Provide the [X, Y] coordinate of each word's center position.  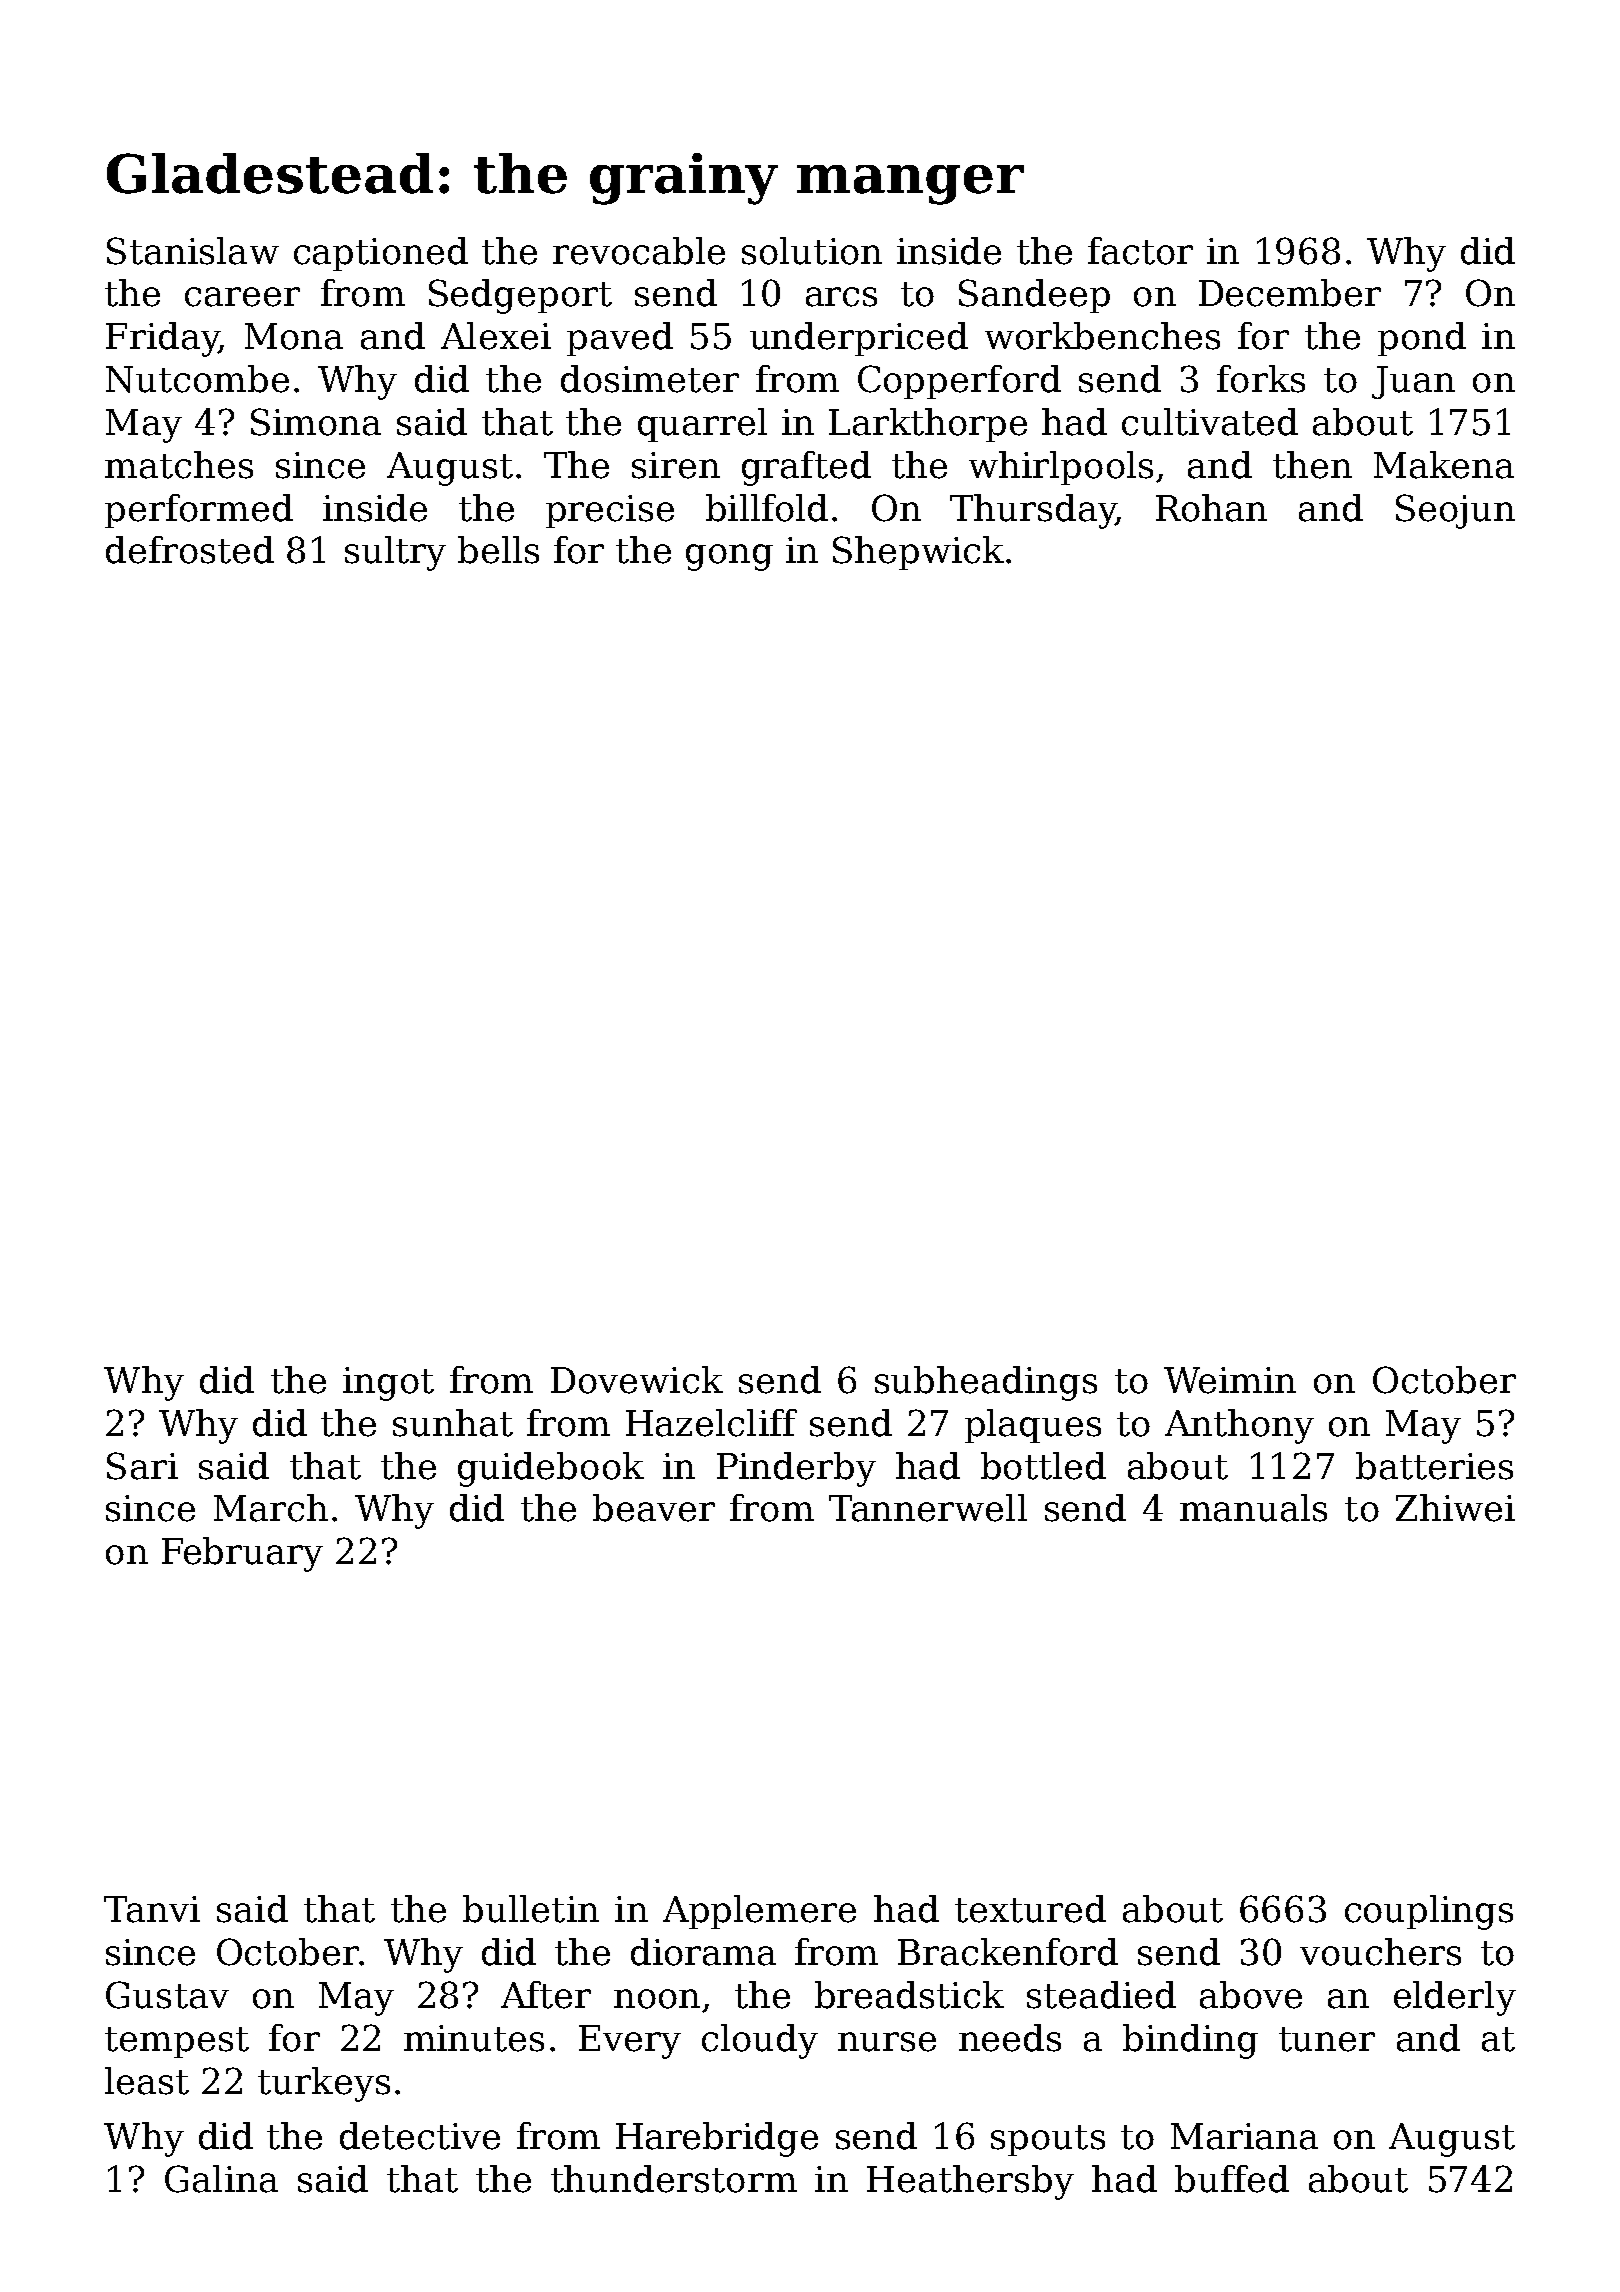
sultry [395, 553]
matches [179, 465]
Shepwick [918, 553]
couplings [1429, 1912]
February [242, 1554]
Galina [221, 2179]
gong [729, 557]
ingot [388, 1384]
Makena [1444, 465]
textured [1030, 1909]
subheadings [986, 1383]
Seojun [1455, 511]
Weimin [1230, 1380]
